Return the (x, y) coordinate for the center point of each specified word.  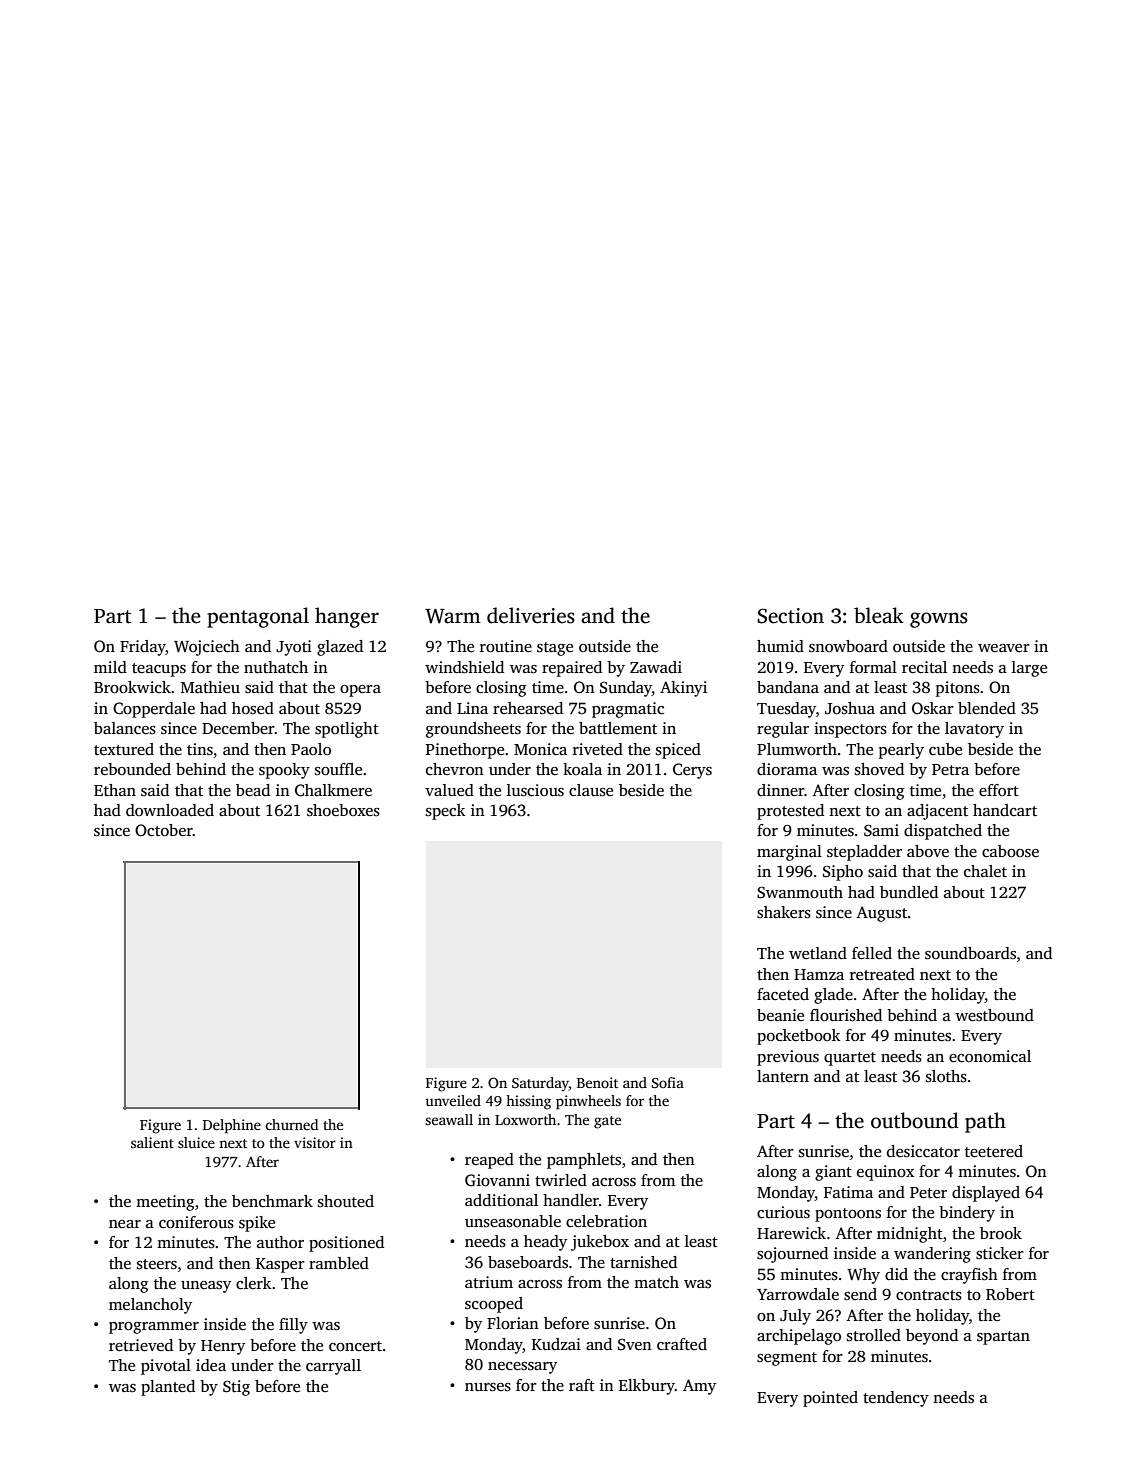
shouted (346, 1201)
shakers (784, 912)
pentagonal (258, 617)
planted (168, 1388)
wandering (932, 1255)
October (164, 830)
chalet (985, 871)
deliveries (531, 615)
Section (790, 616)
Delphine (232, 1126)
